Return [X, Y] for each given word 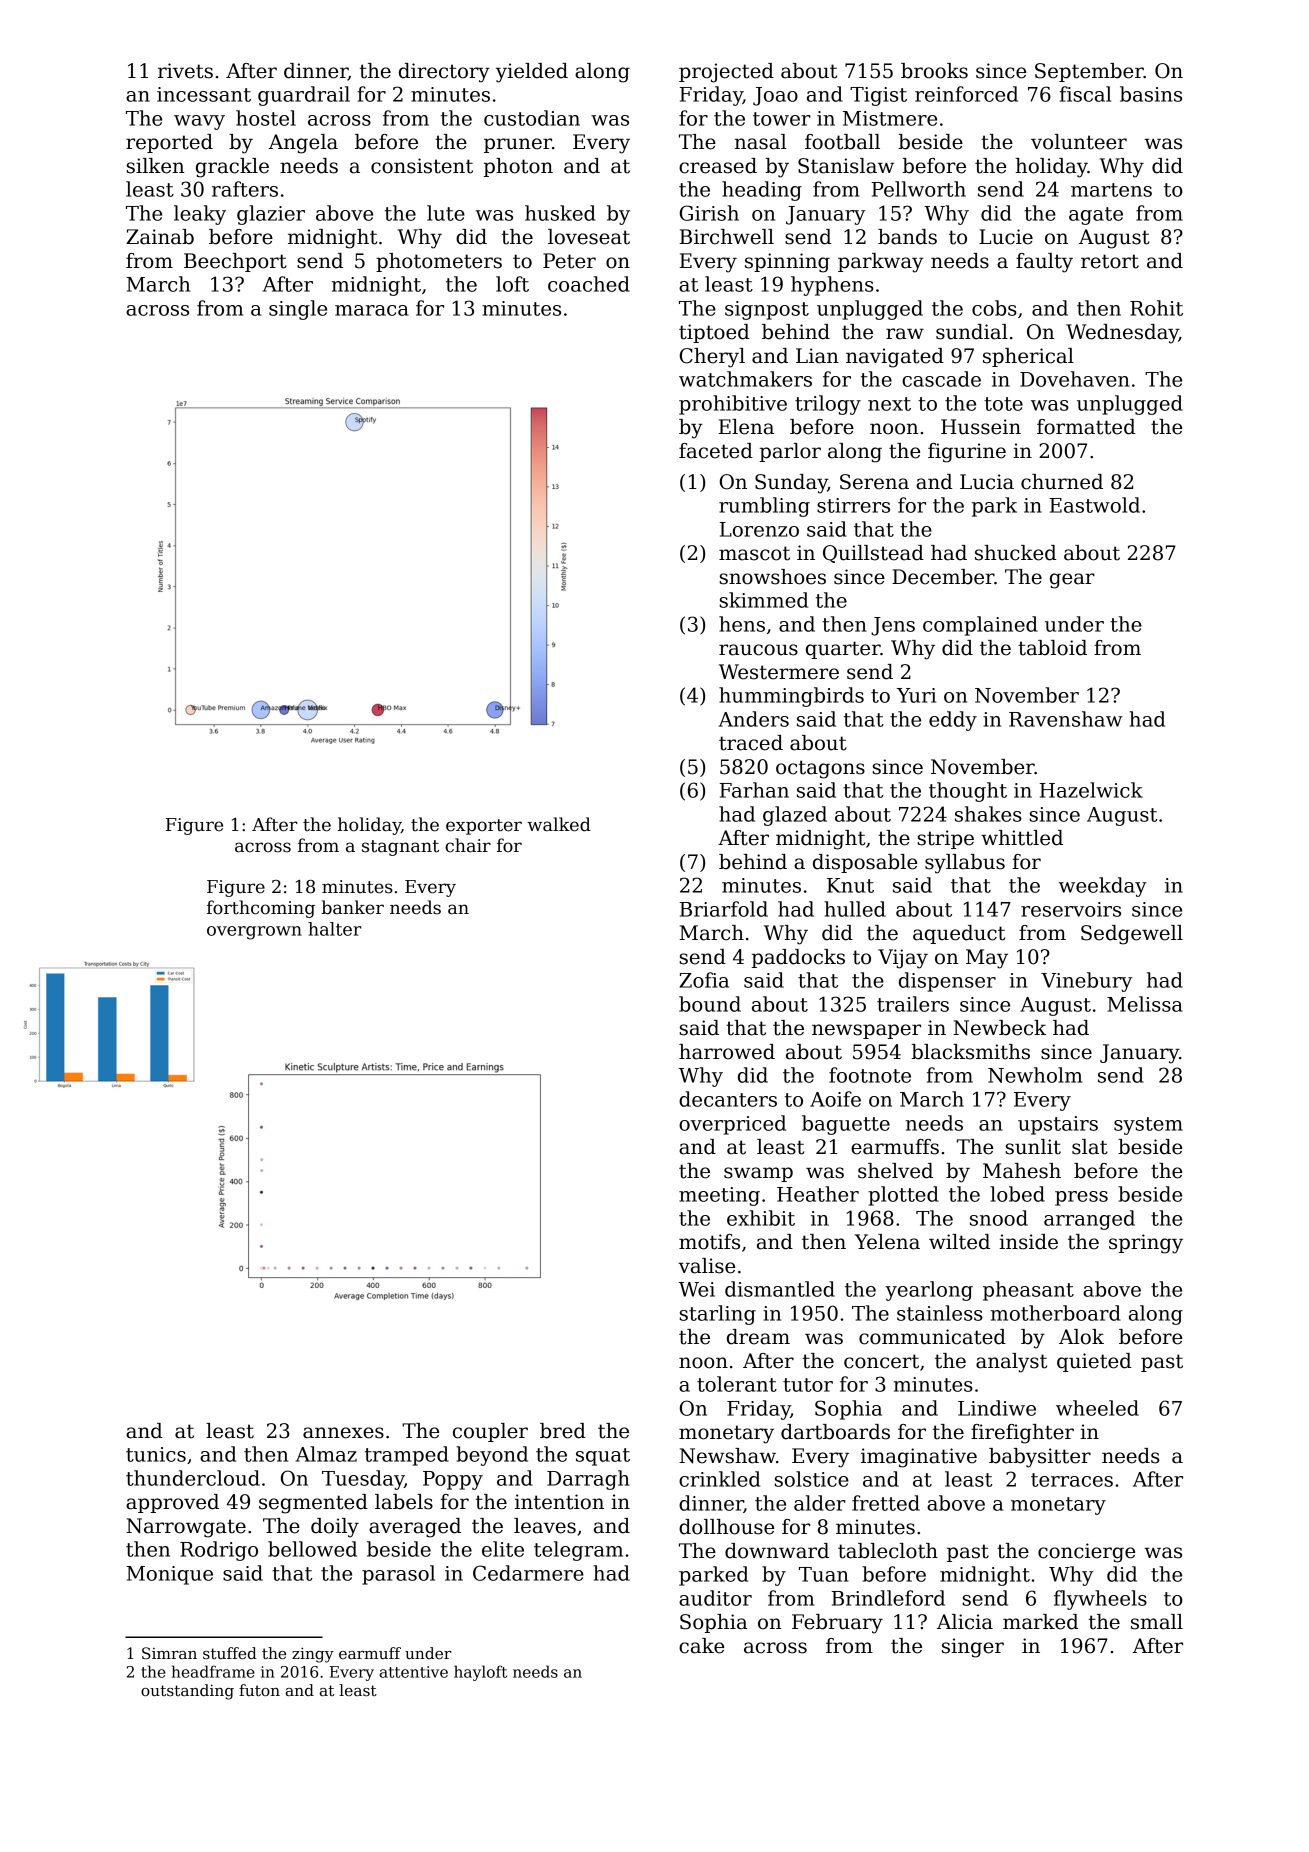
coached [589, 284]
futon [259, 1690]
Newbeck [999, 1028]
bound [710, 1004]
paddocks [798, 958]
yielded [532, 73]
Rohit [1156, 308]
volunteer [1079, 142]
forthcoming [261, 909]
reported [169, 143]
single [298, 310]
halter [335, 929]
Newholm [1035, 1075]
